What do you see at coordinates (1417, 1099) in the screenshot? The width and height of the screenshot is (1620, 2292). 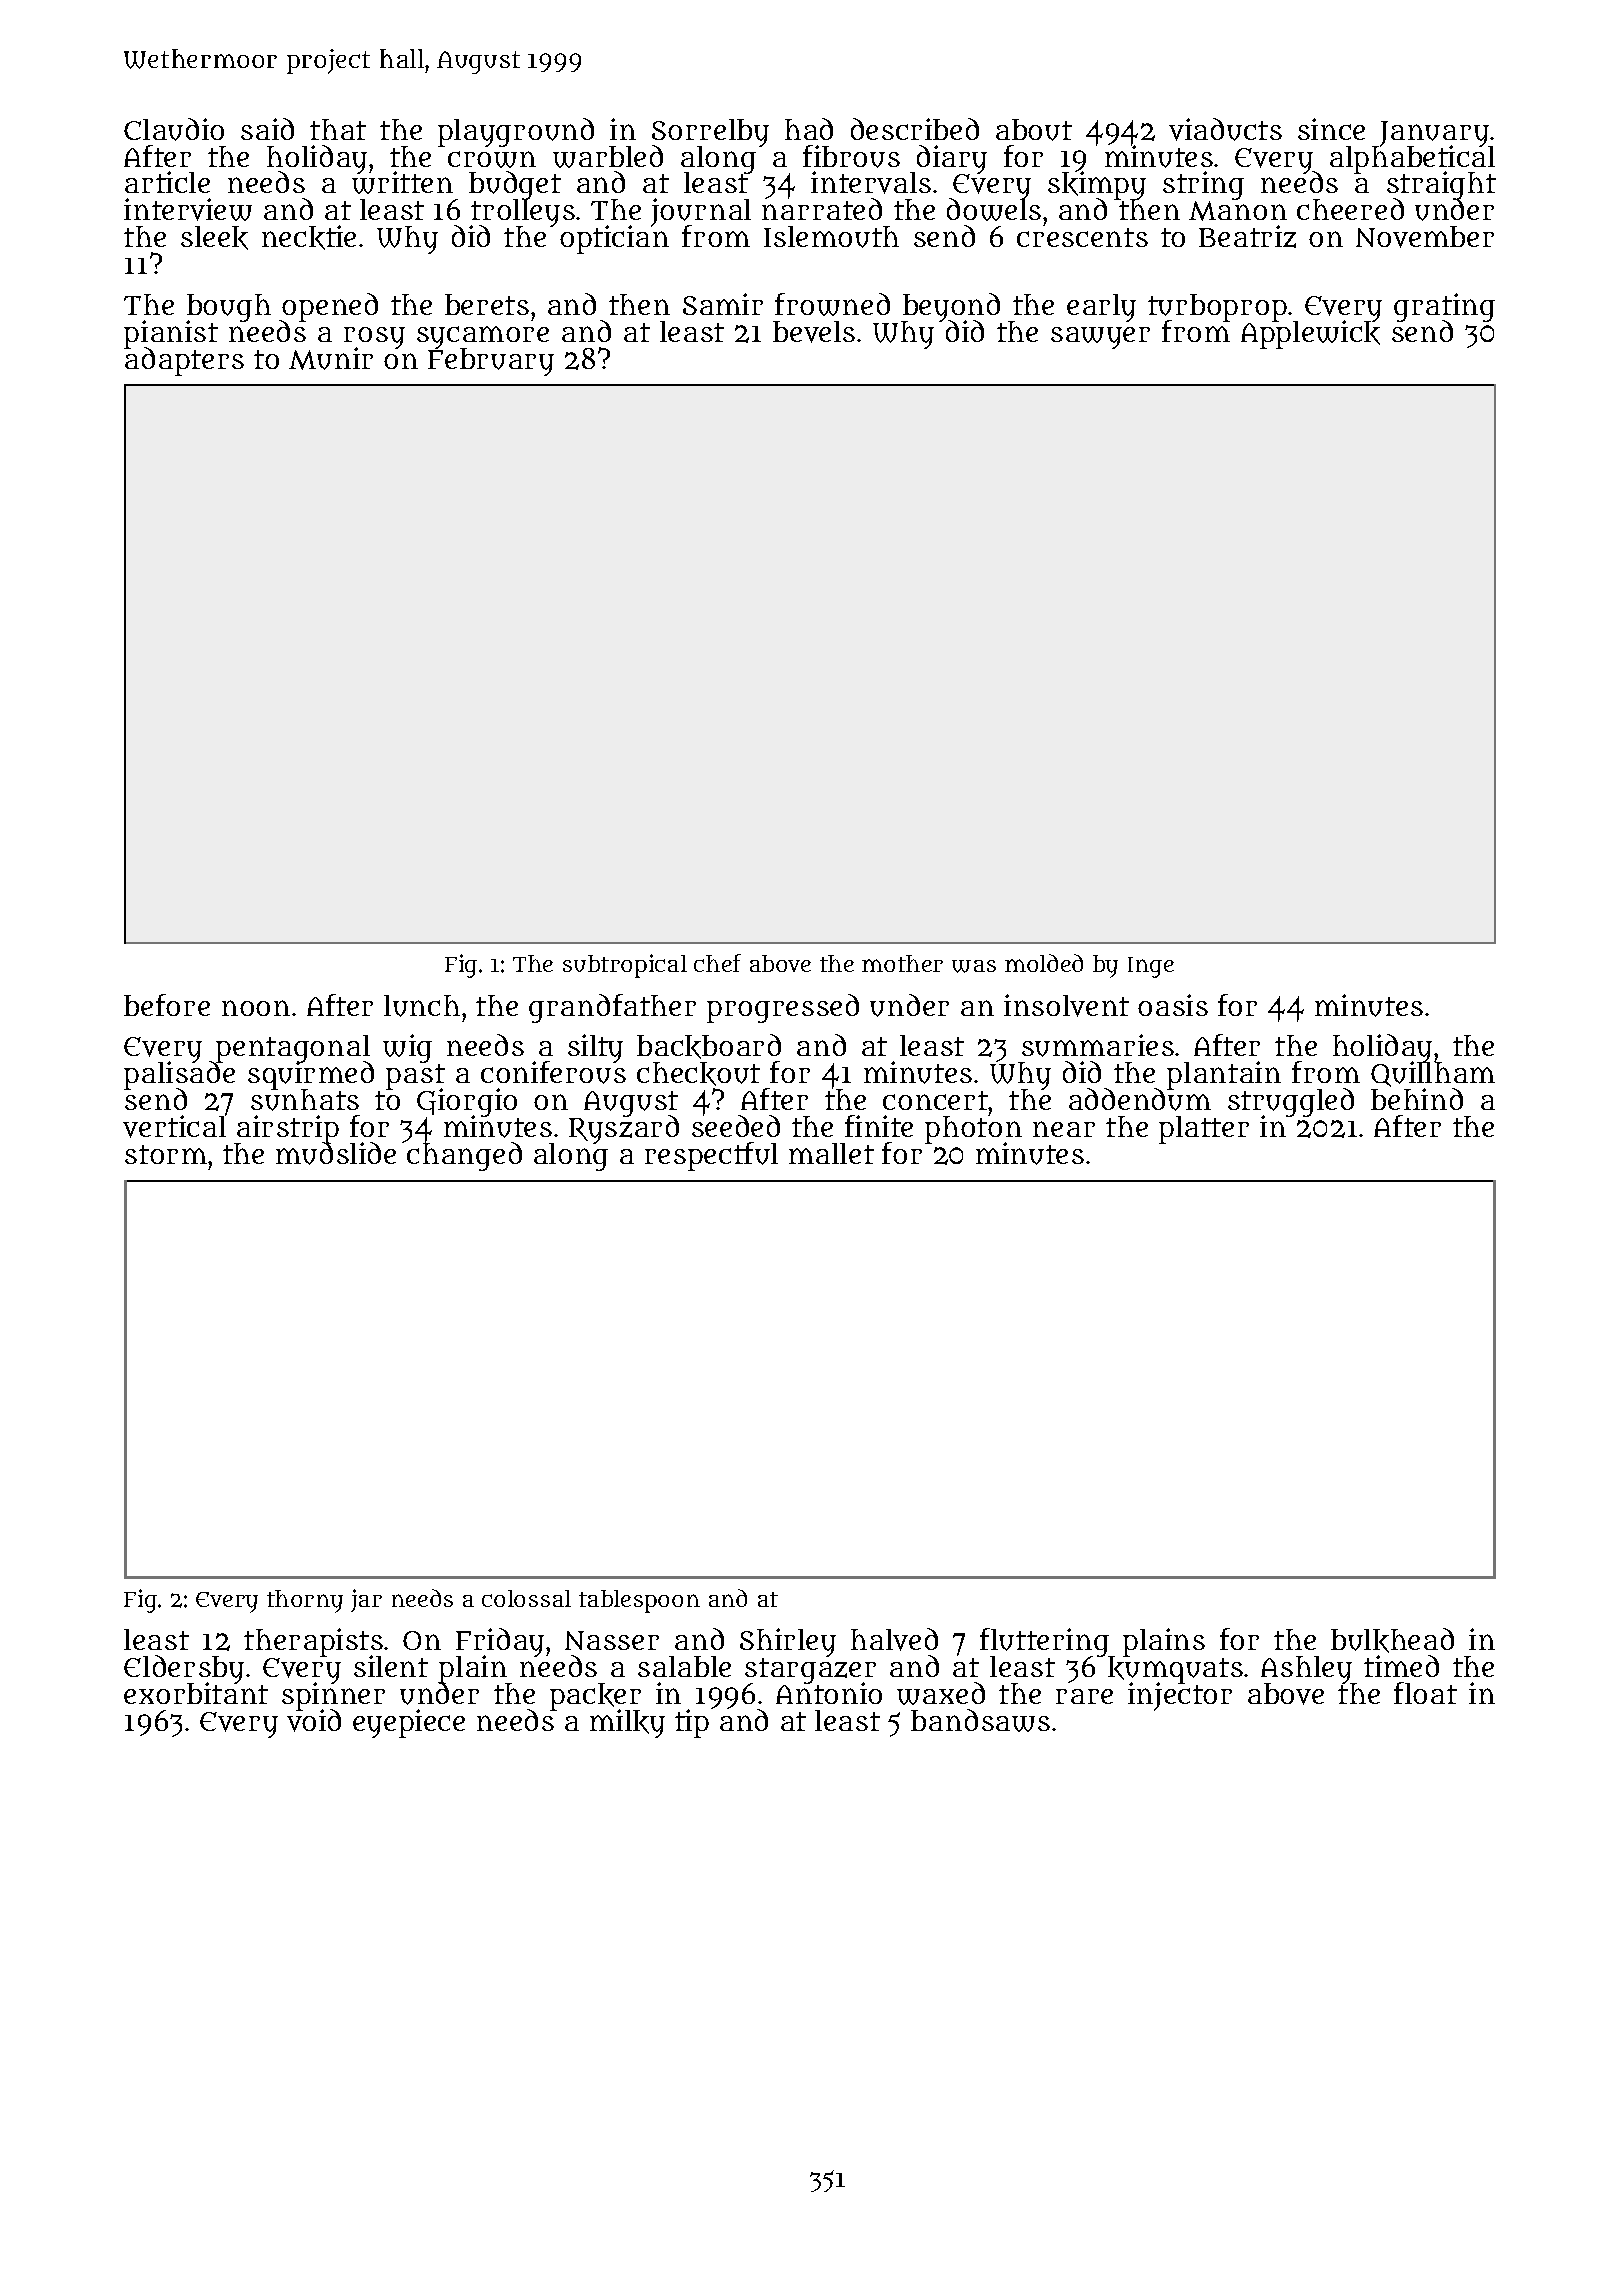 I see `behind` at bounding box center [1417, 1099].
